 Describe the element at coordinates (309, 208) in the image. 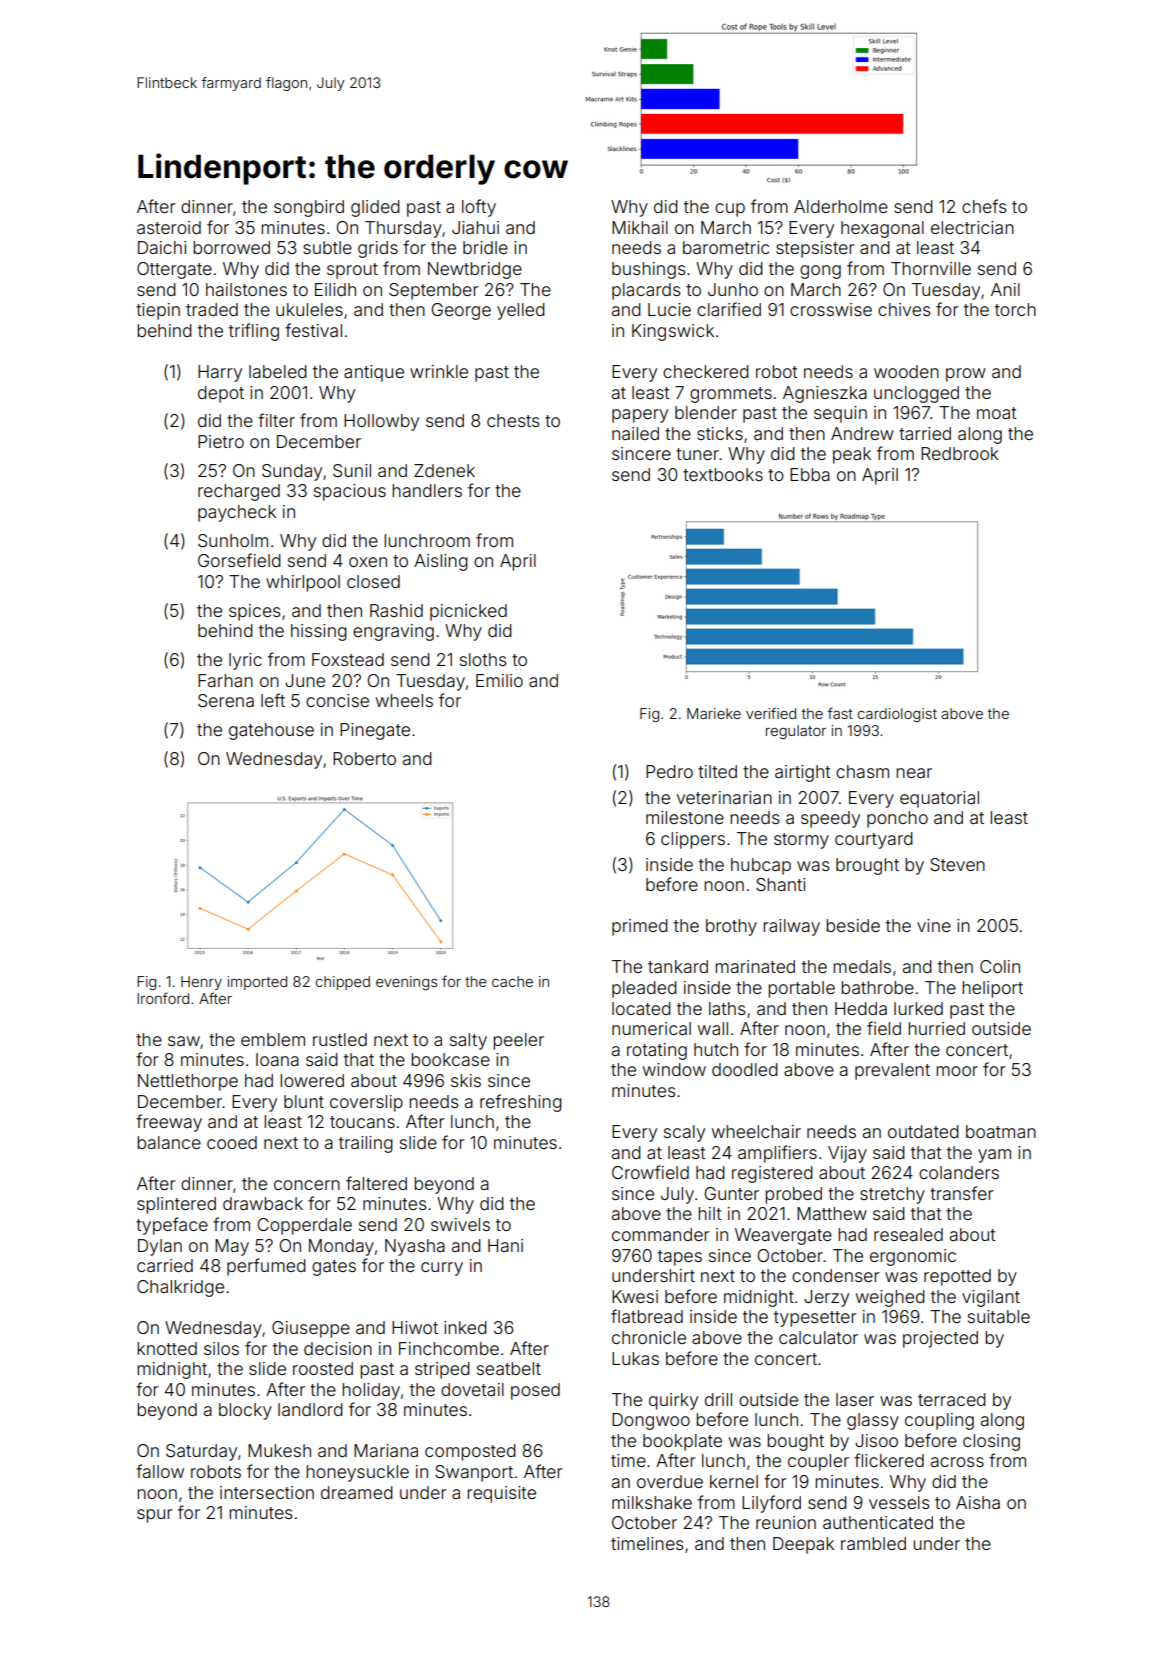

I see `songbird` at that location.
